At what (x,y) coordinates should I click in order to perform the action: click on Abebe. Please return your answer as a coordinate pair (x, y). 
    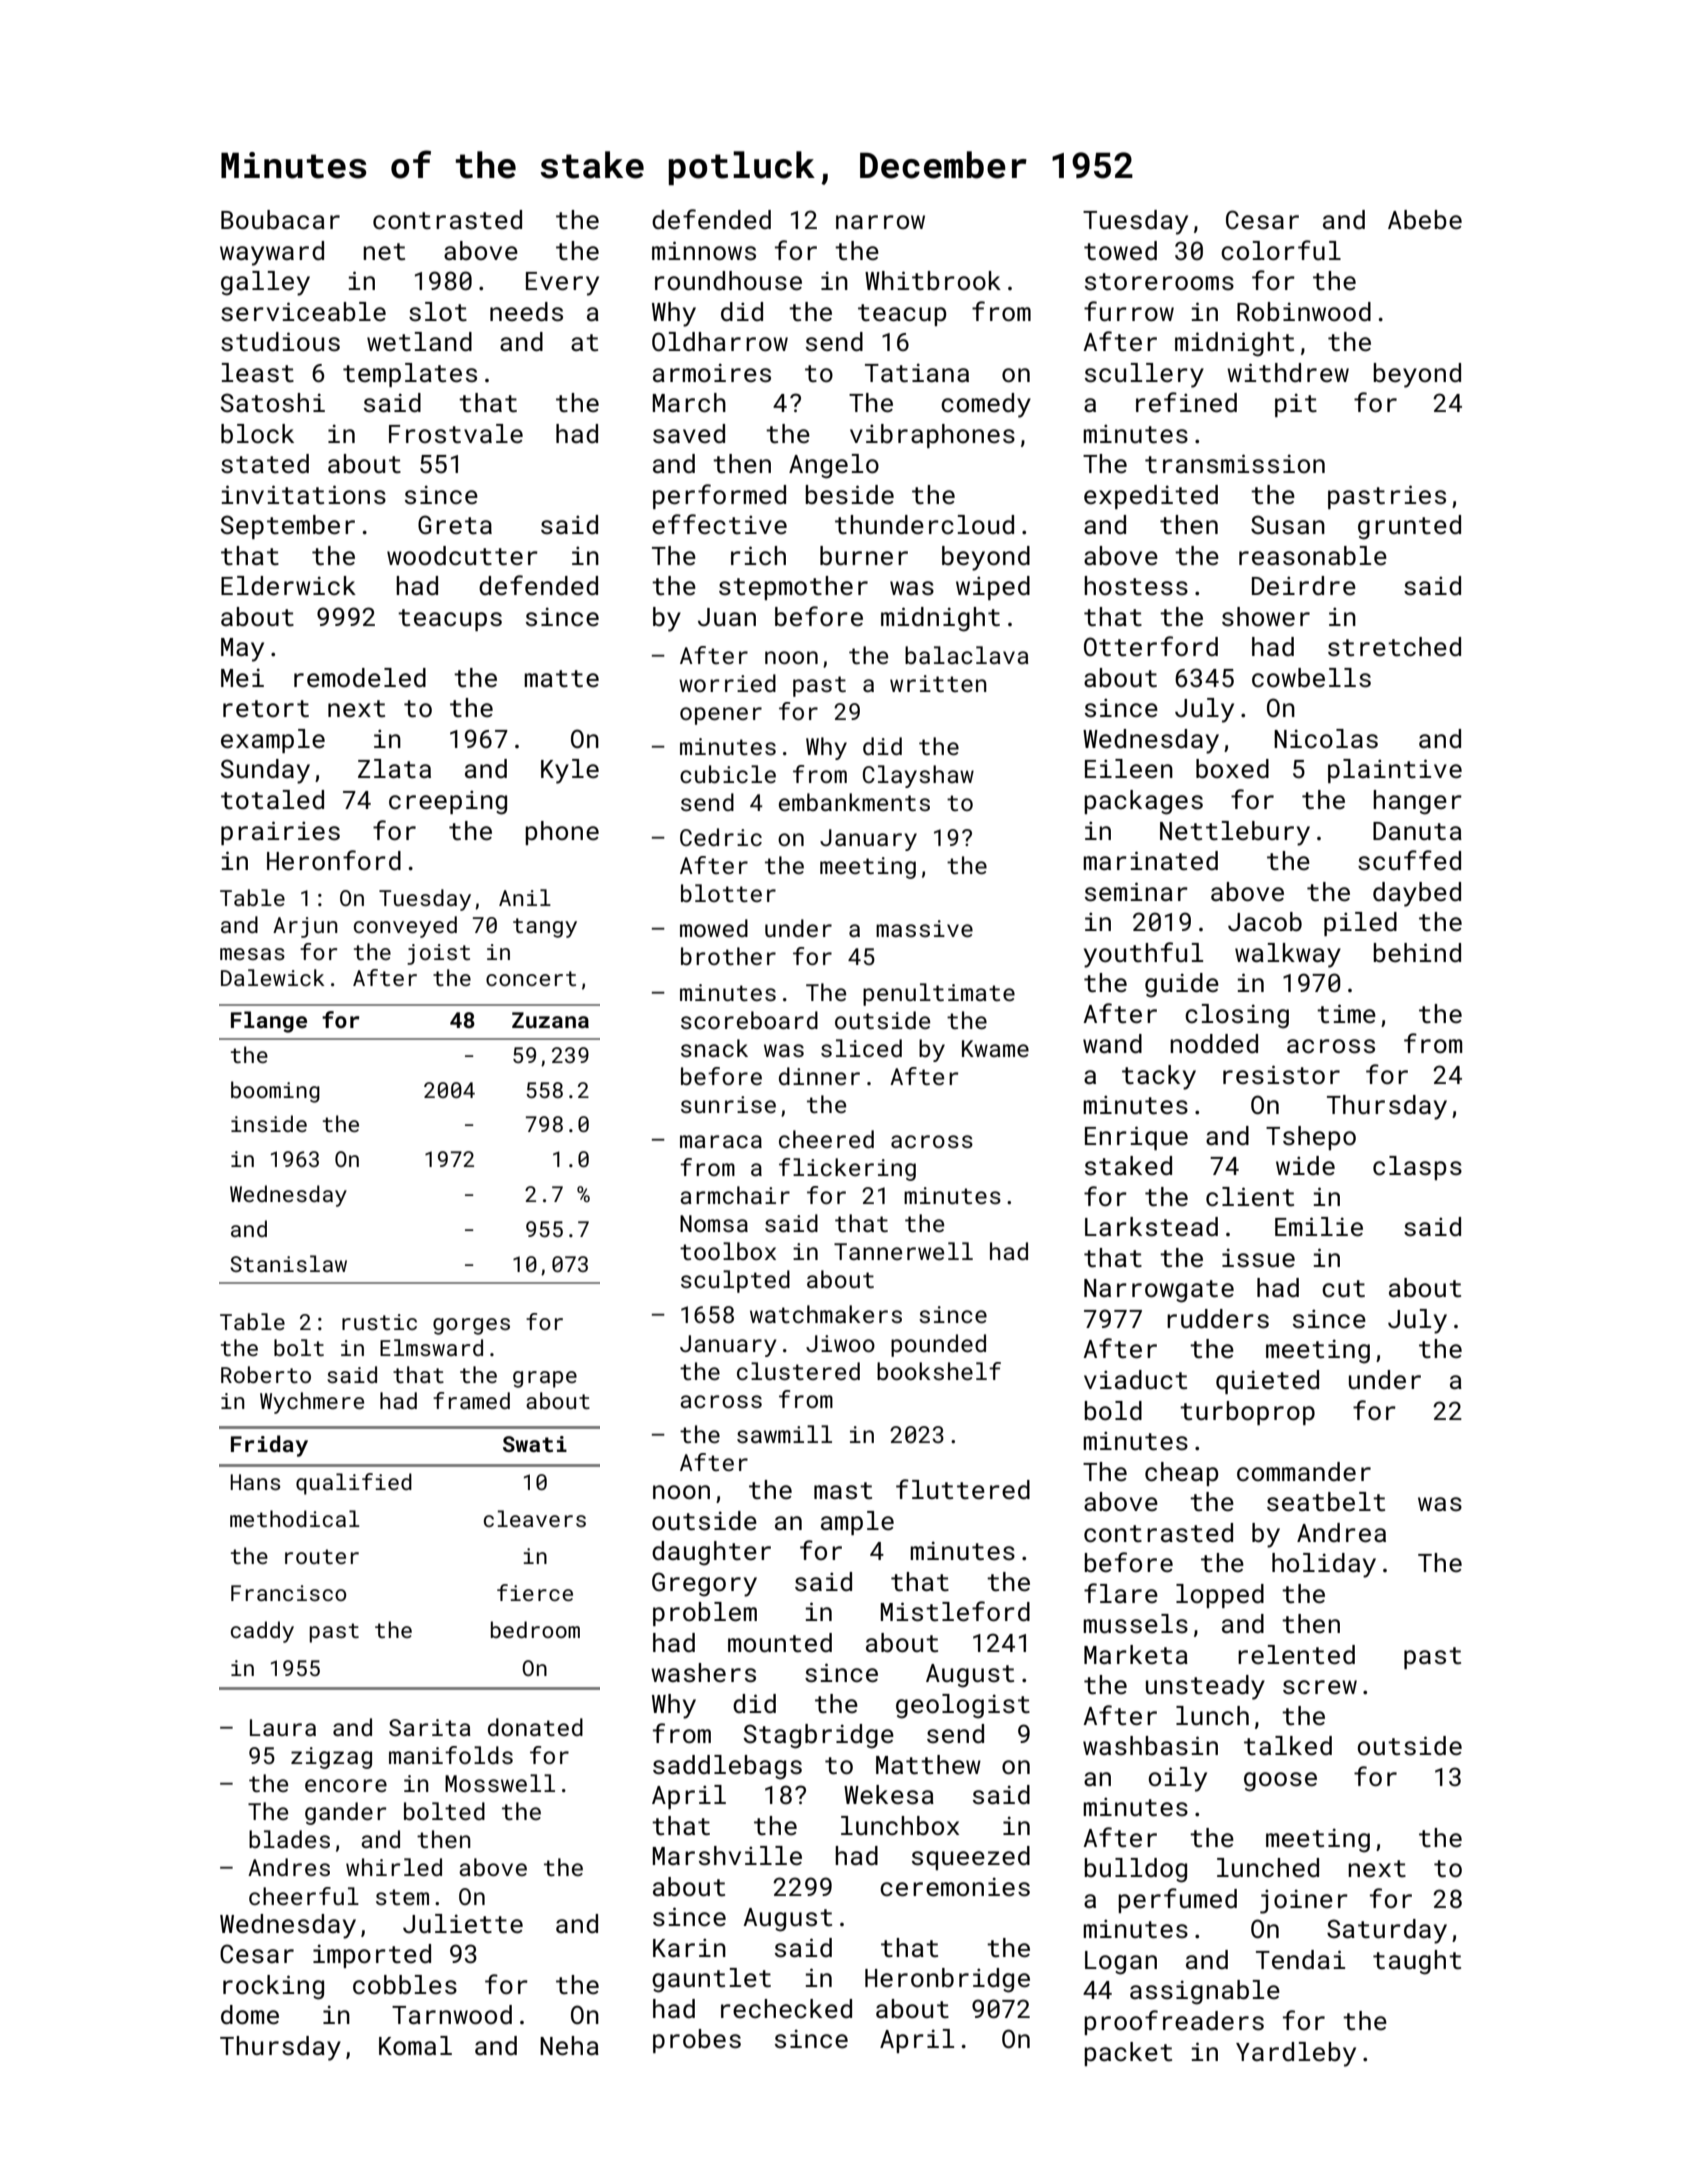
    Looking at the image, I should click on (1425, 220).
